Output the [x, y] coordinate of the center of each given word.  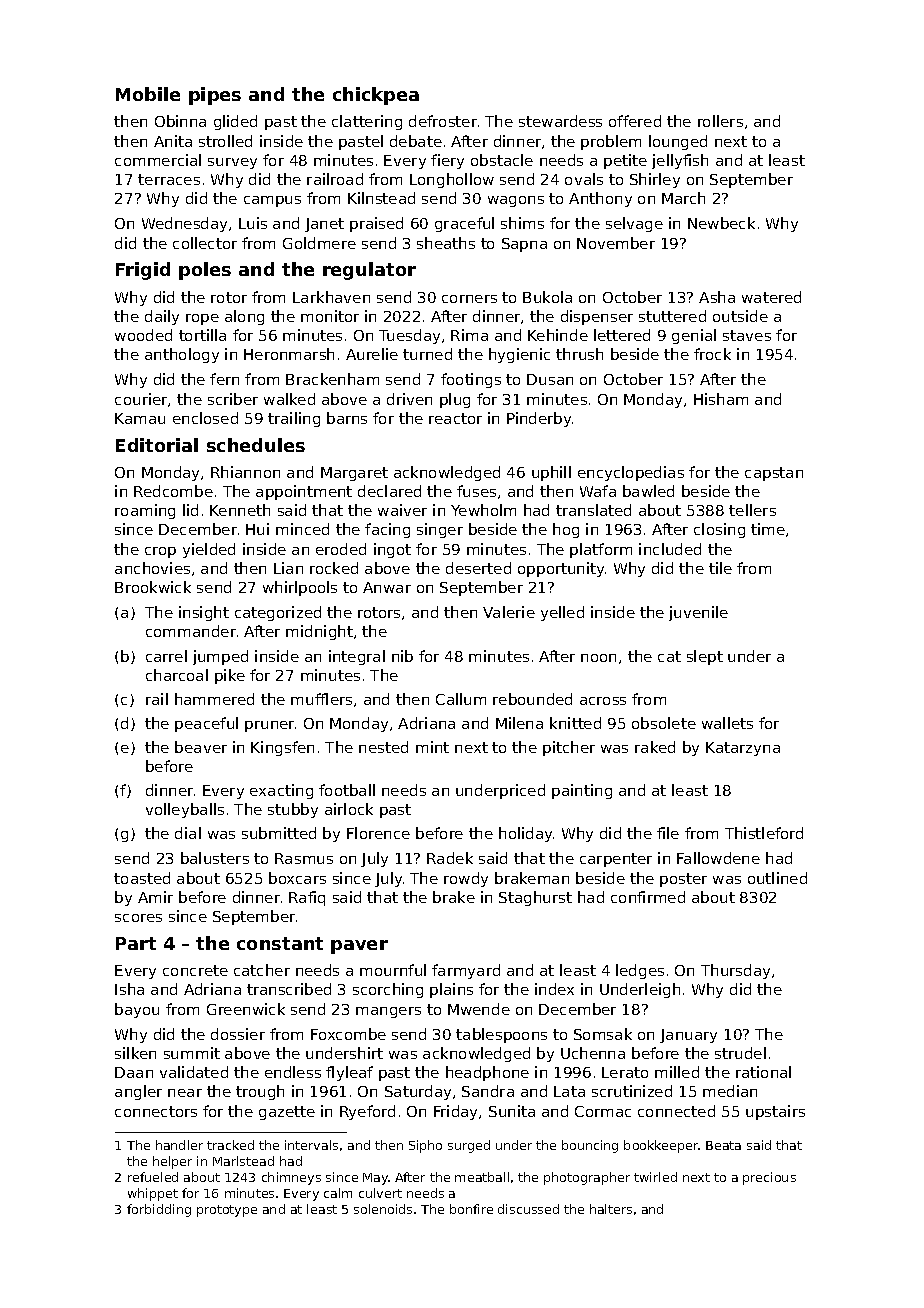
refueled [153, 1177]
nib [402, 656]
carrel [166, 656]
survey [232, 163]
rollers [720, 121]
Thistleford [764, 833]
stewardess [560, 121]
